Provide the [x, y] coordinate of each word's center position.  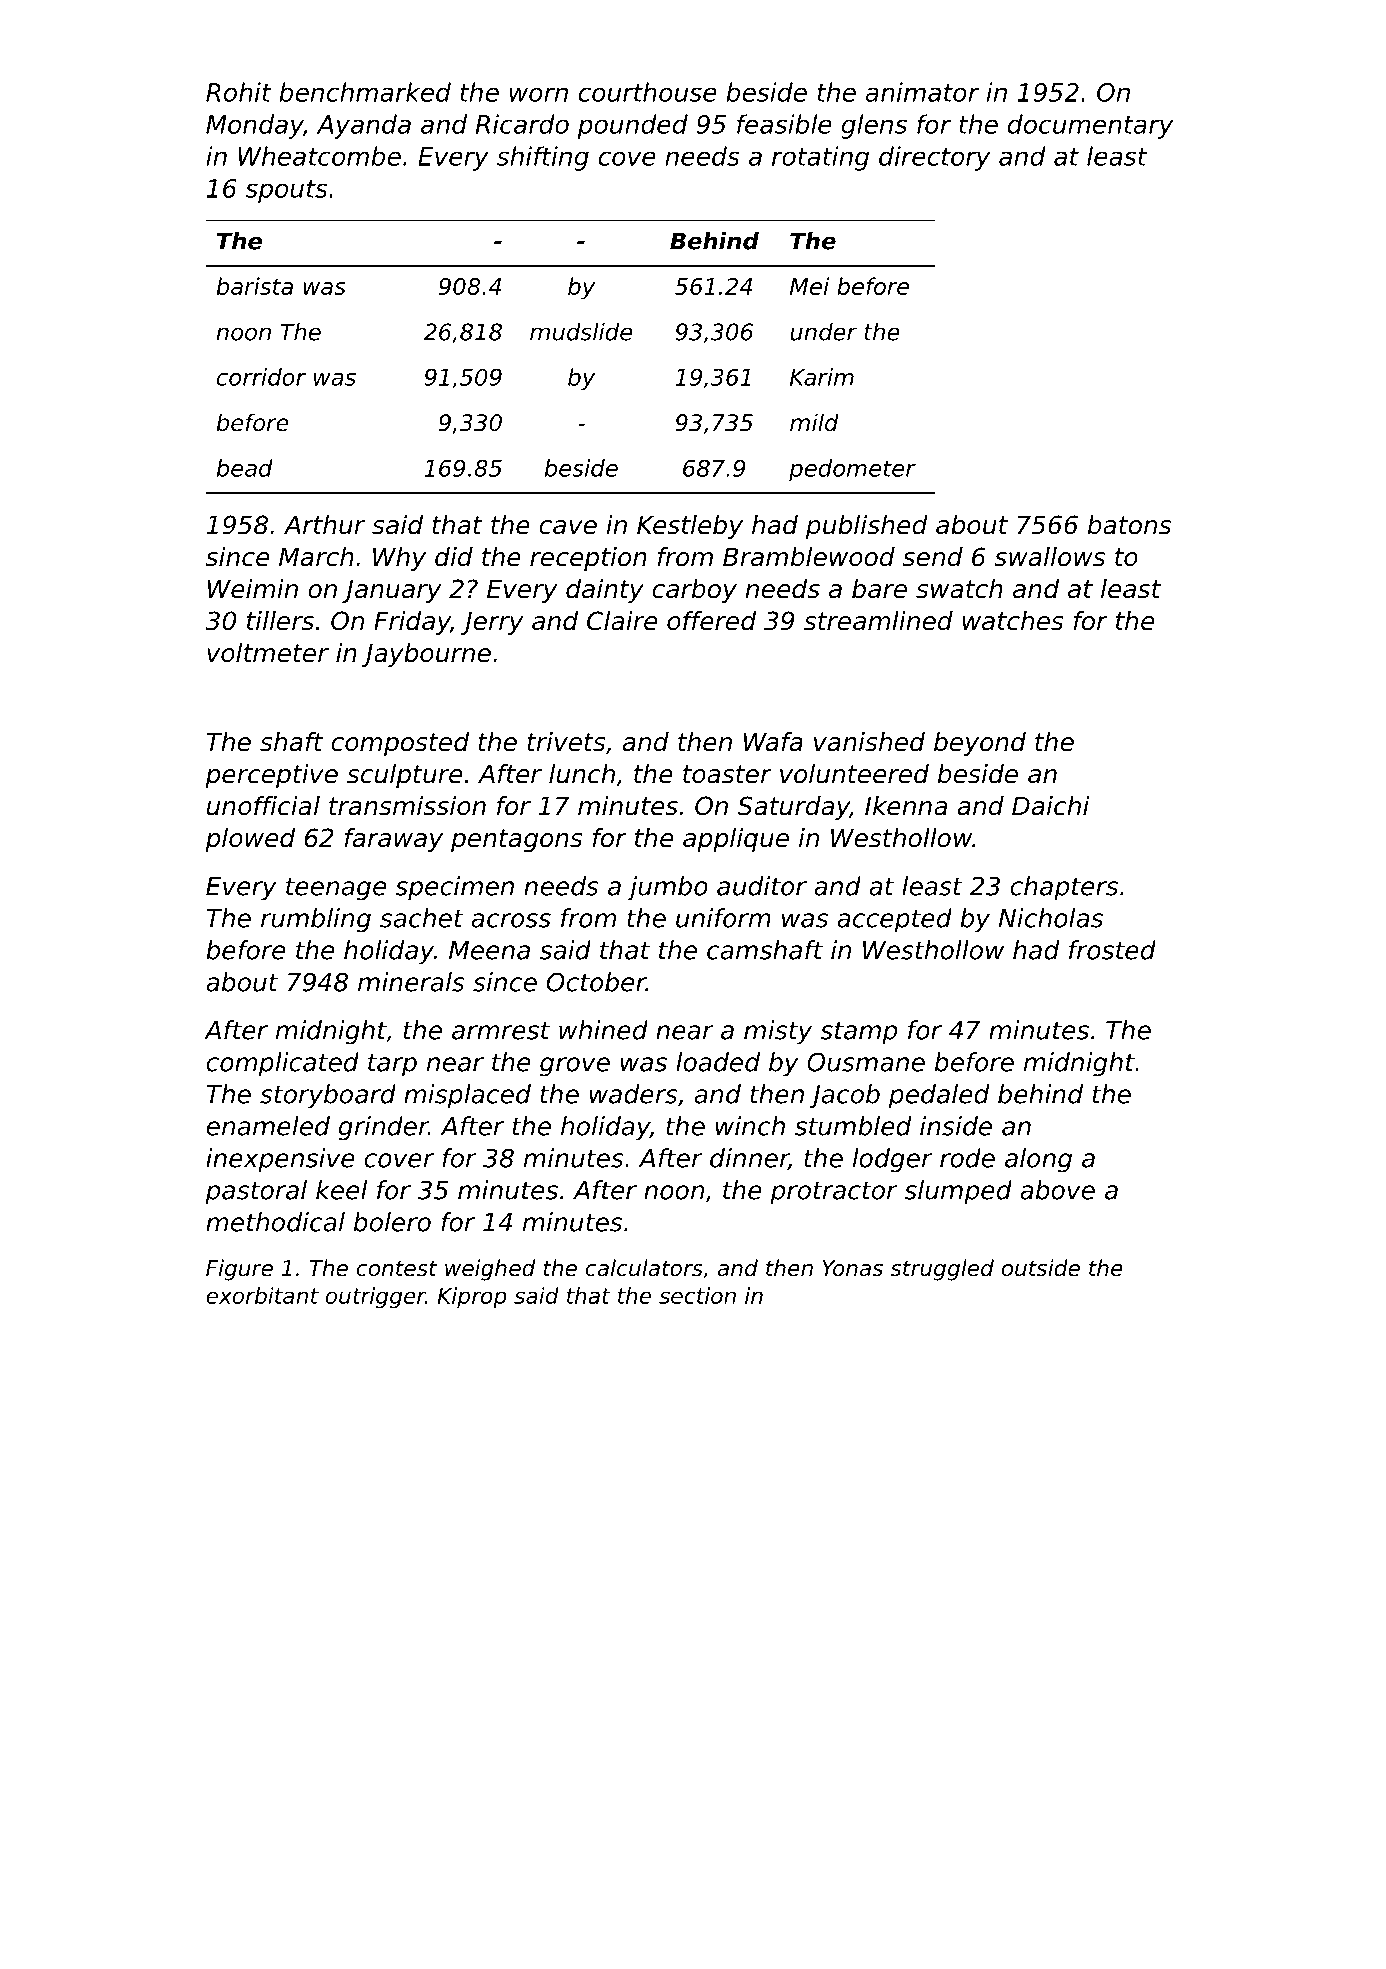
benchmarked [365, 92]
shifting [543, 158]
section [697, 1295]
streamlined [878, 621]
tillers [280, 621]
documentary [1090, 126]
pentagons [517, 840]
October [596, 982]
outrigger [375, 1298]
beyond [980, 744]
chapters [1064, 888]
